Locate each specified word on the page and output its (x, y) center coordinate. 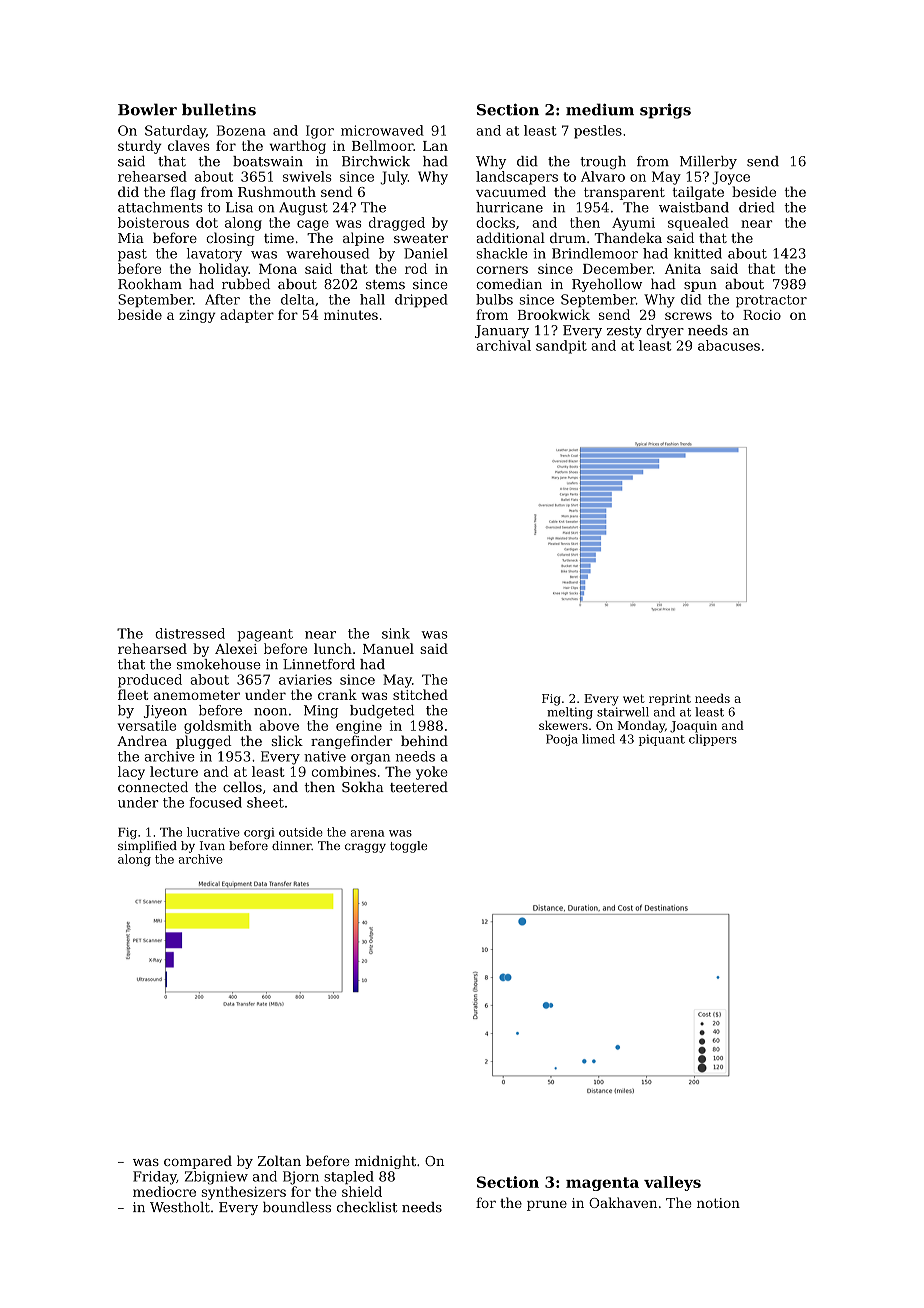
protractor (771, 301)
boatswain (268, 161)
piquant (662, 740)
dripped (421, 301)
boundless (297, 1207)
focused (215, 802)
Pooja (562, 740)
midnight (385, 1162)
